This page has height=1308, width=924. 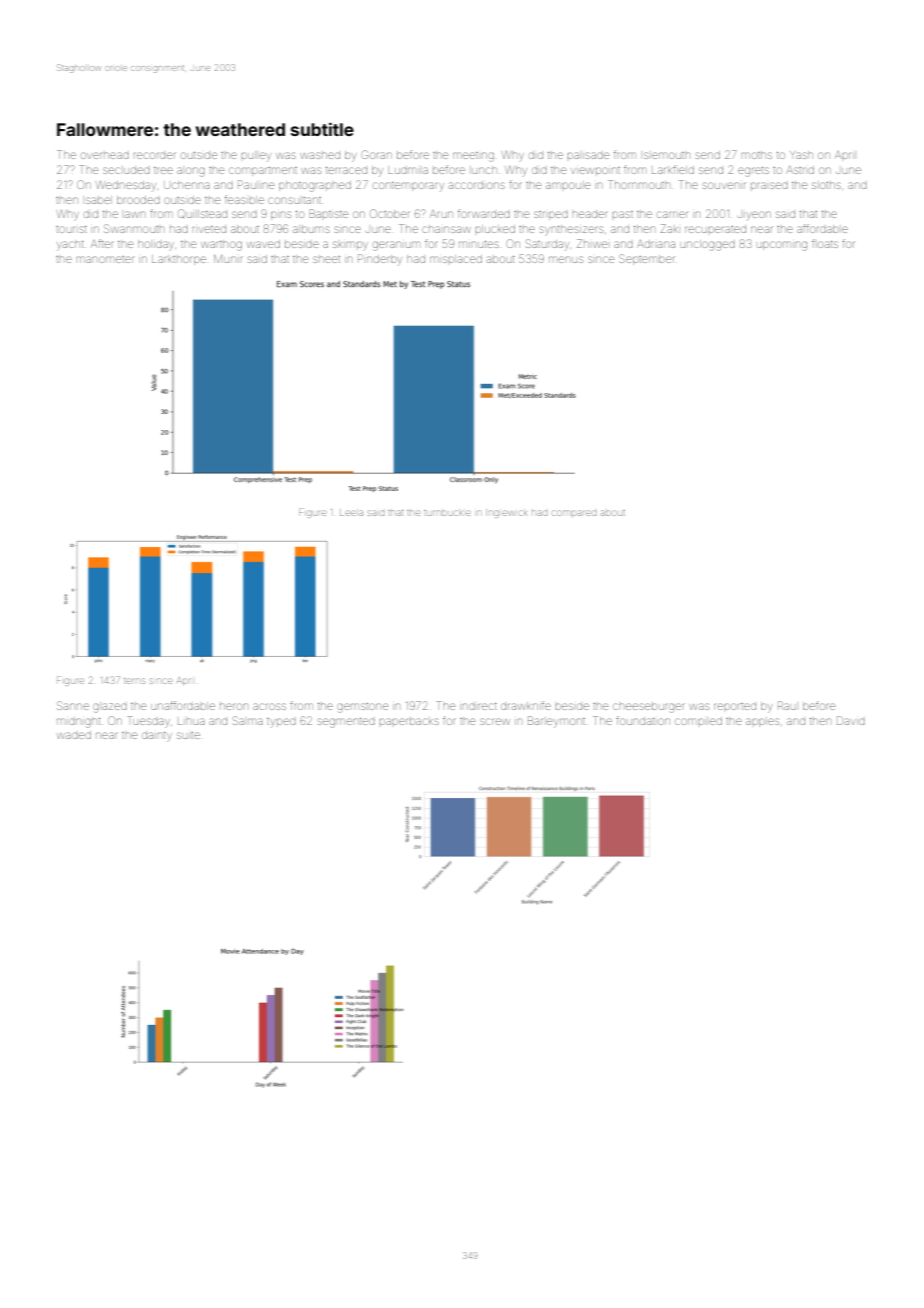 I want to click on turnbuckle, so click(x=447, y=513).
